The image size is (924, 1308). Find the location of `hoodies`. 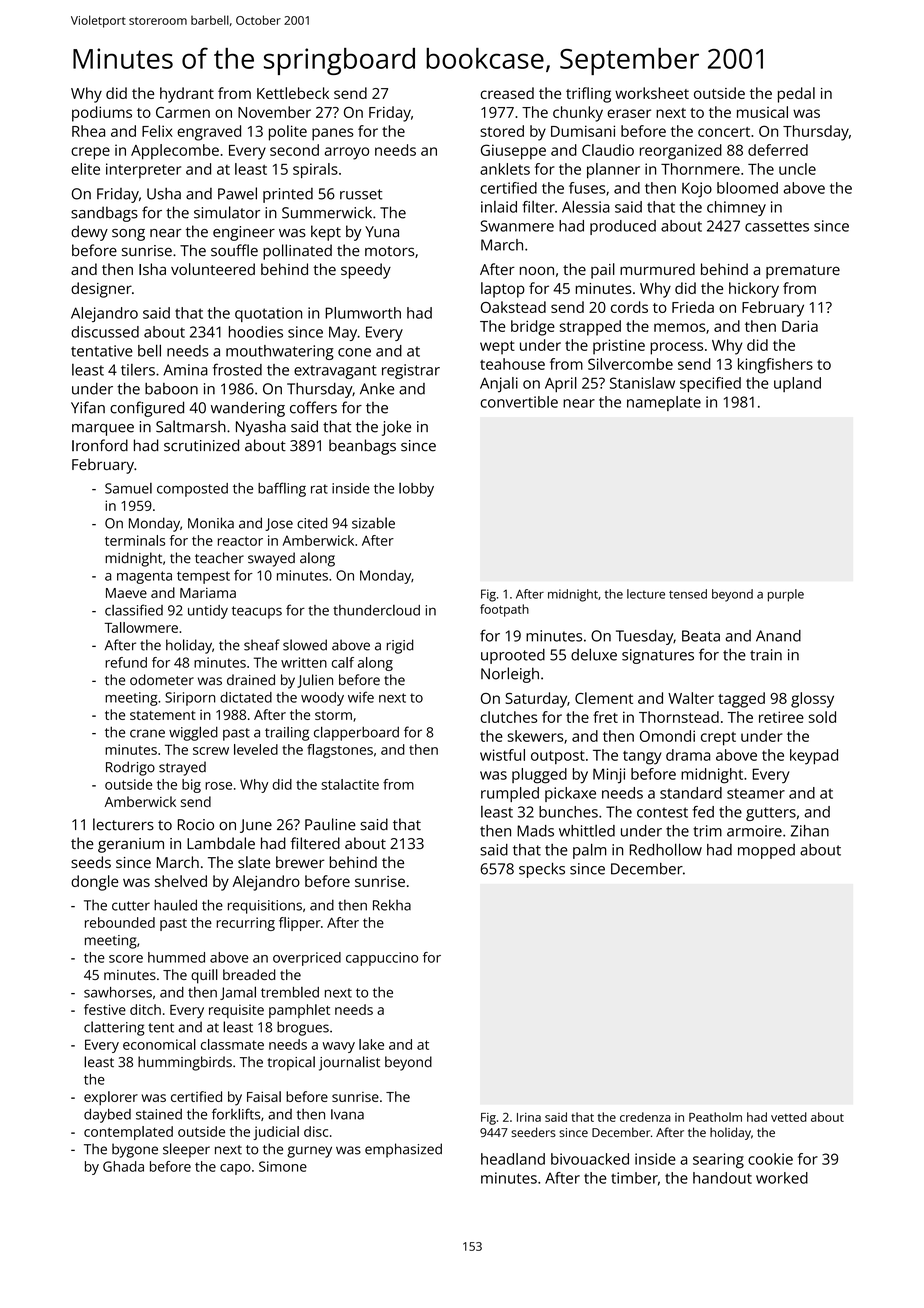

hoodies is located at coordinates (256, 332).
